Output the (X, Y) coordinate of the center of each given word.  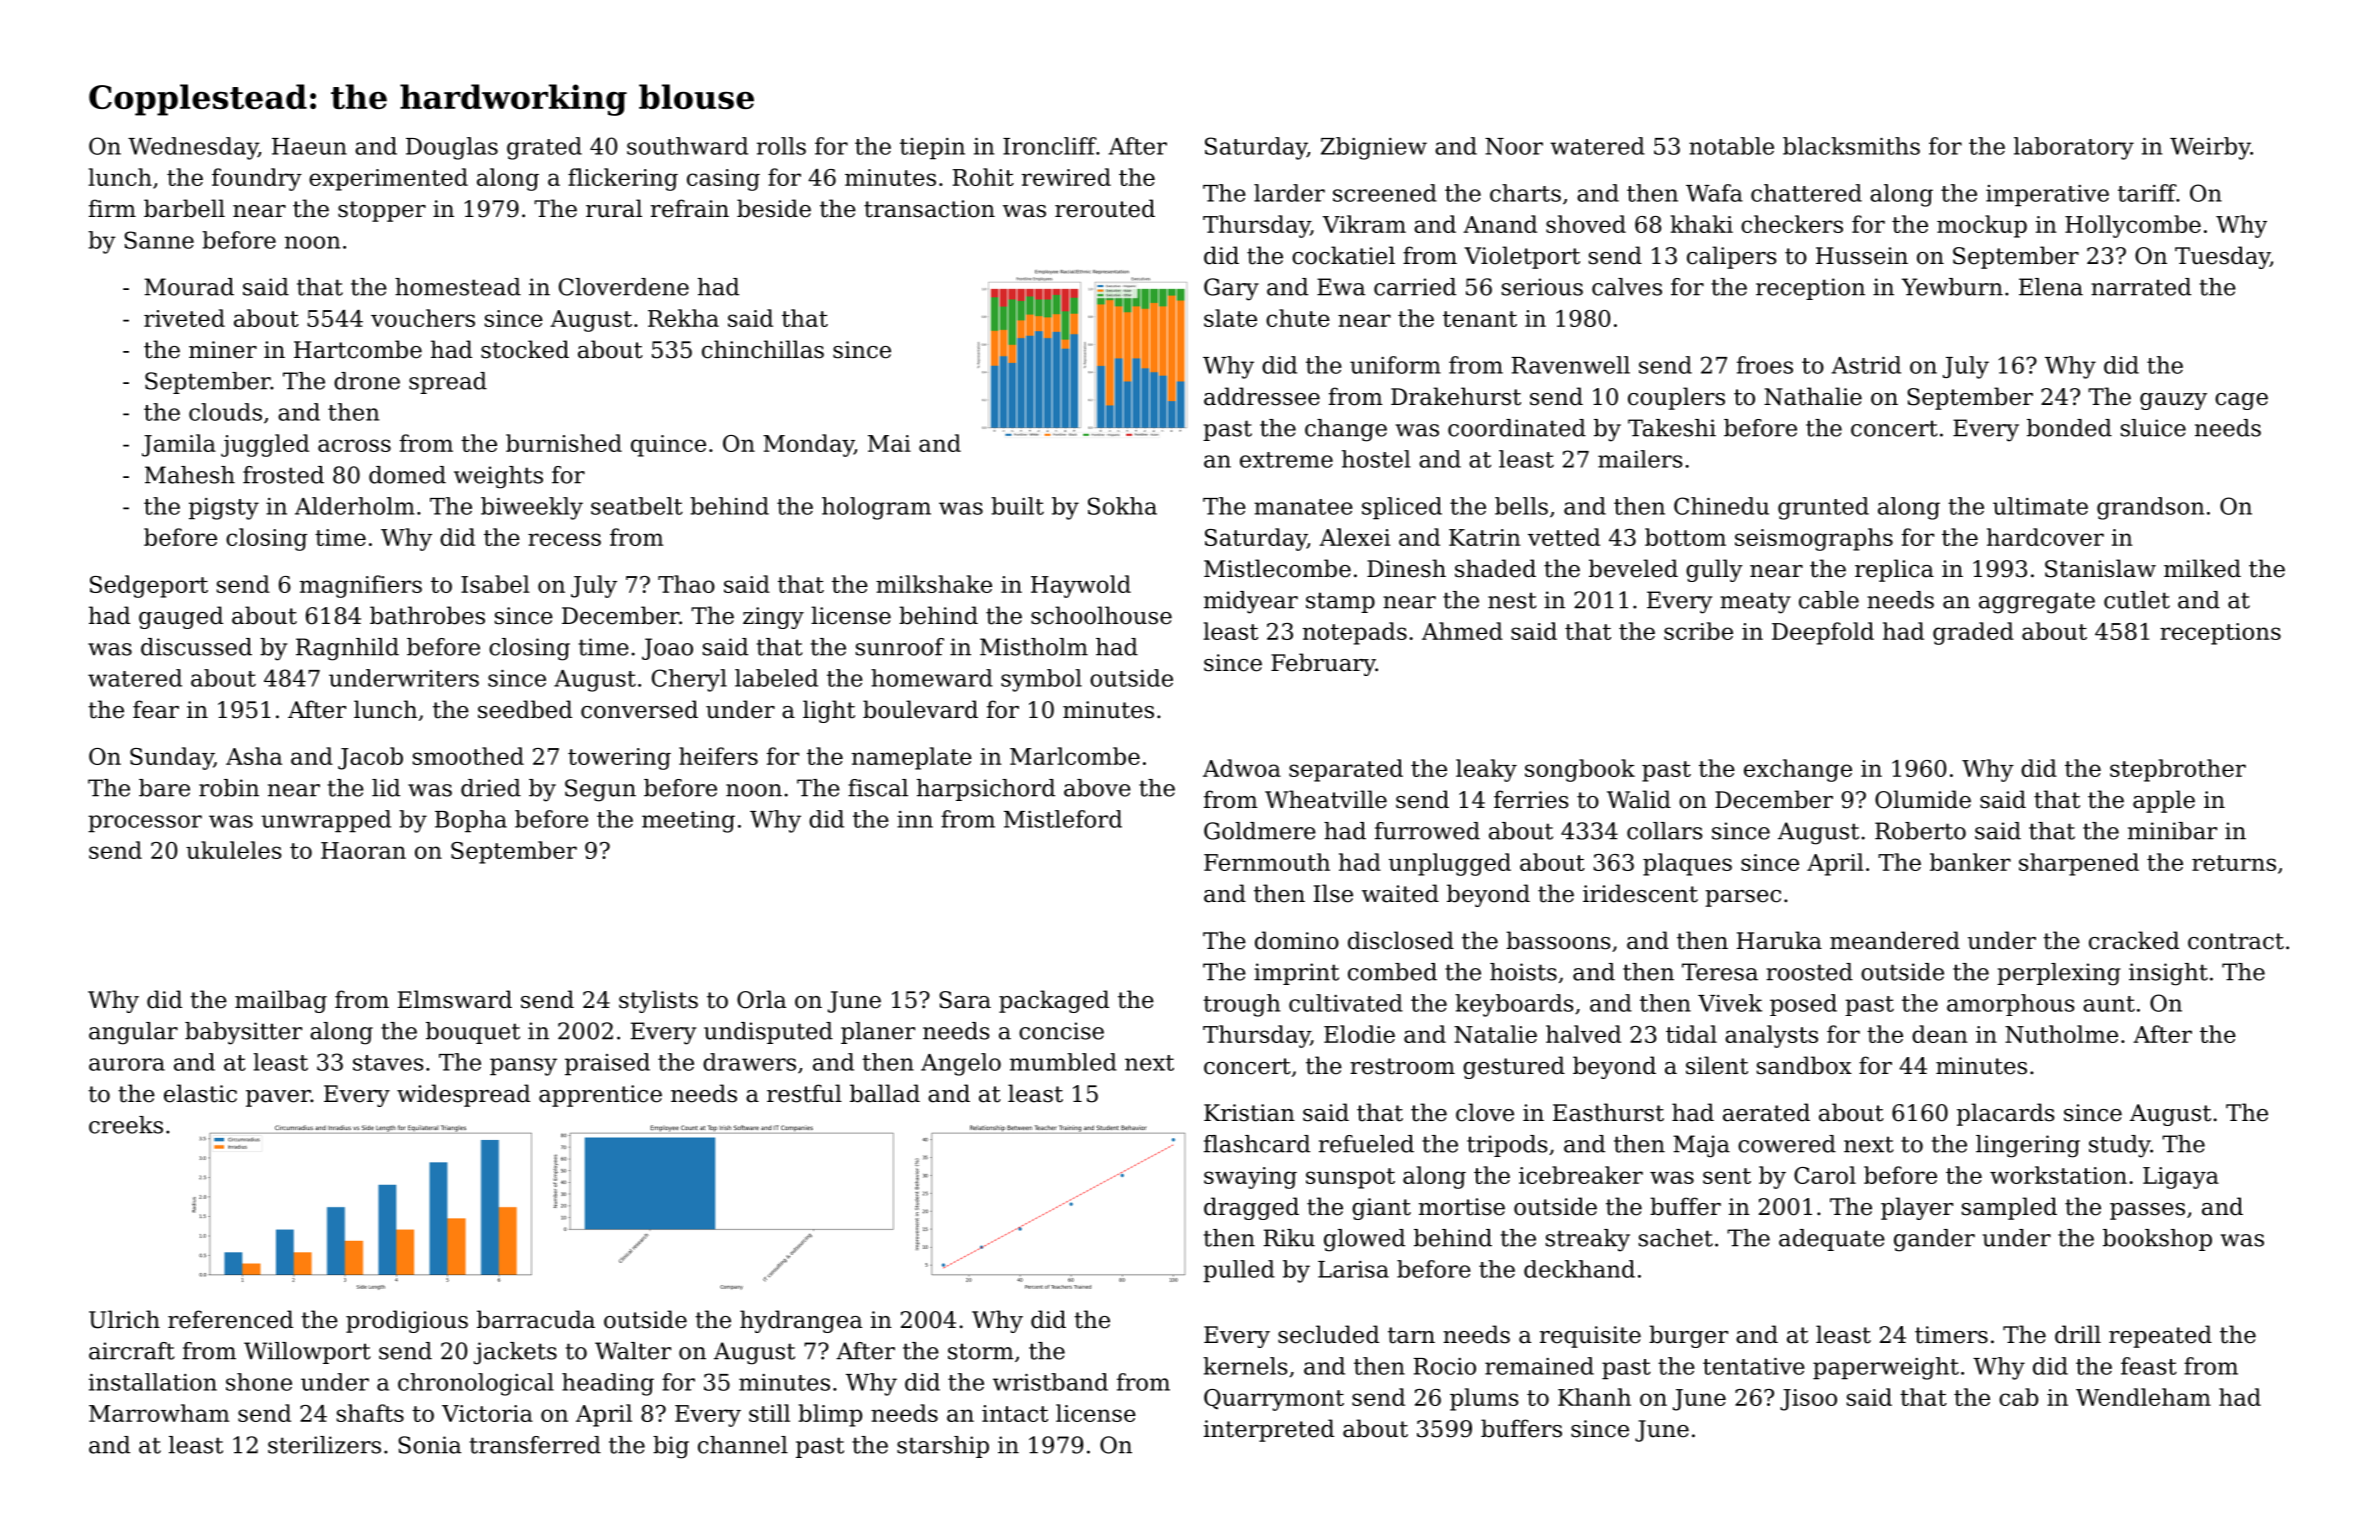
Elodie (1359, 1034)
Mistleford (1063, 819)
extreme (1286, 460)
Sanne (159, 240)
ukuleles (234, 850)
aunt (2109, 1004)
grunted (1823, 508)
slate (1230, 318)
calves (1627, 287)
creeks (126, 1125)
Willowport (307, 1353)
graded (1973, 633)
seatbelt (637, 506)
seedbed (525, 709)
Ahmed (1462, 631)
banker (1970, 862)
